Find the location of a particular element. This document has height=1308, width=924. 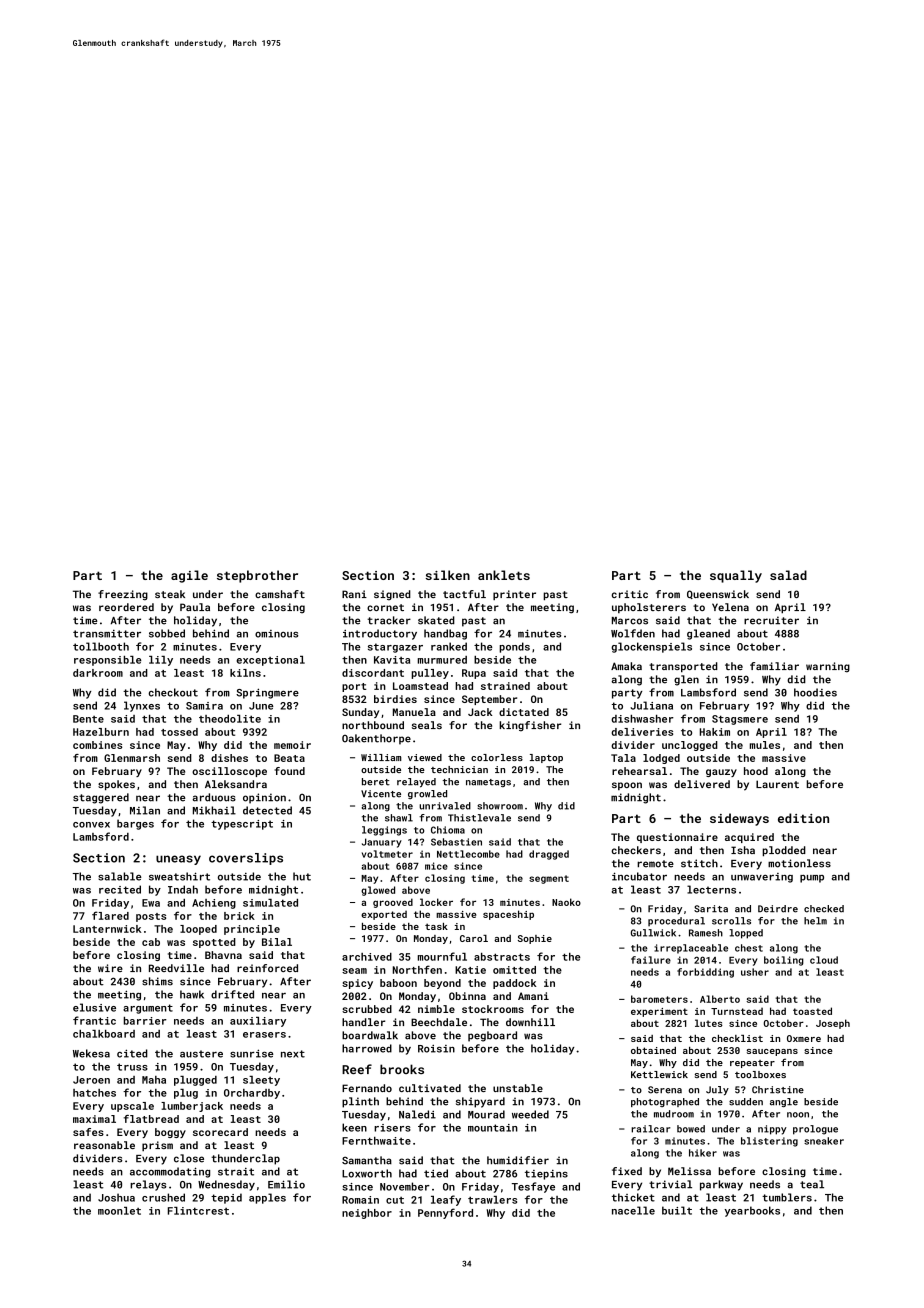

elusive is located at coordinates (94, 1007).
